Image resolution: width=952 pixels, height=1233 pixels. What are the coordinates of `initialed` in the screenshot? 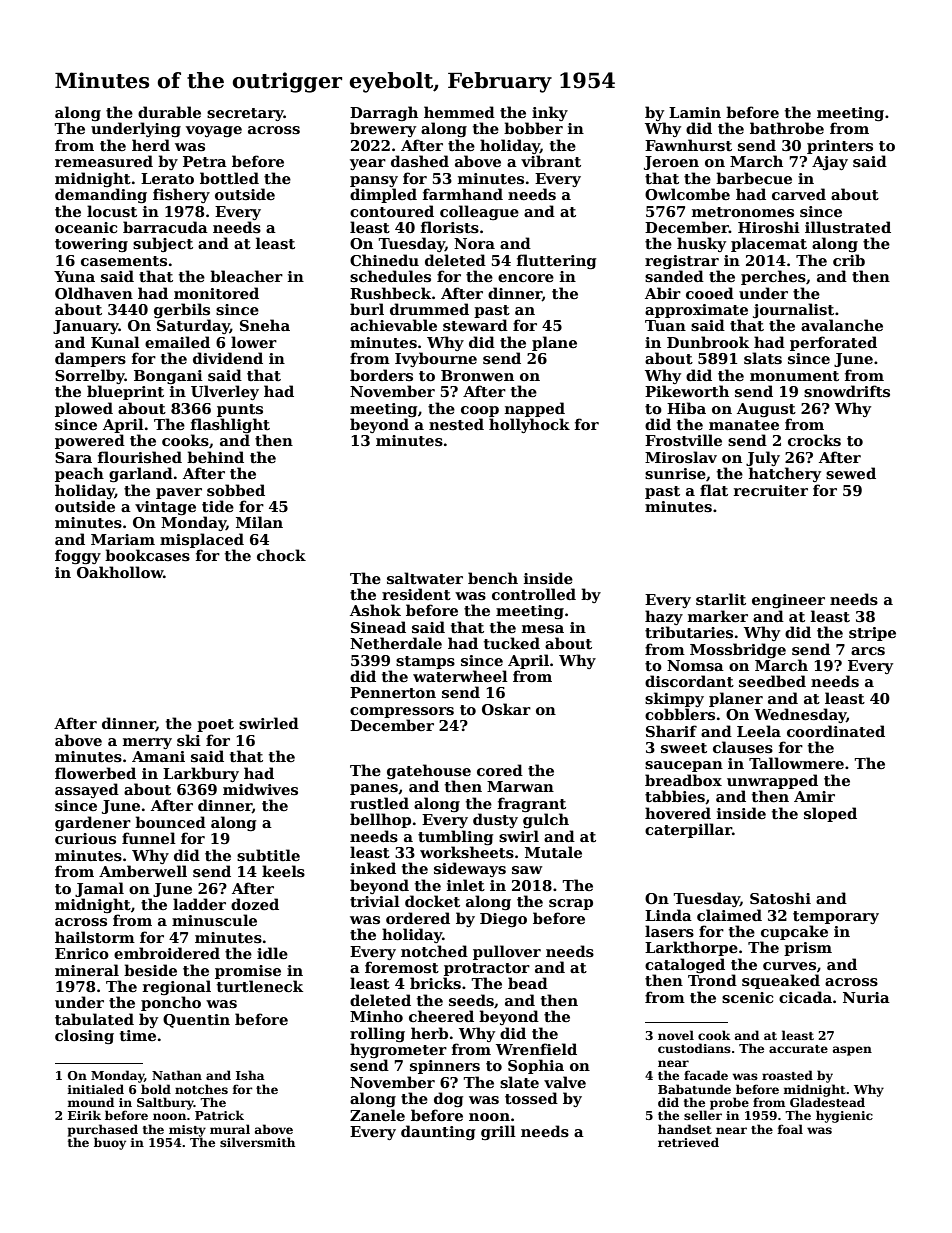 It's located at (96, 1089).
